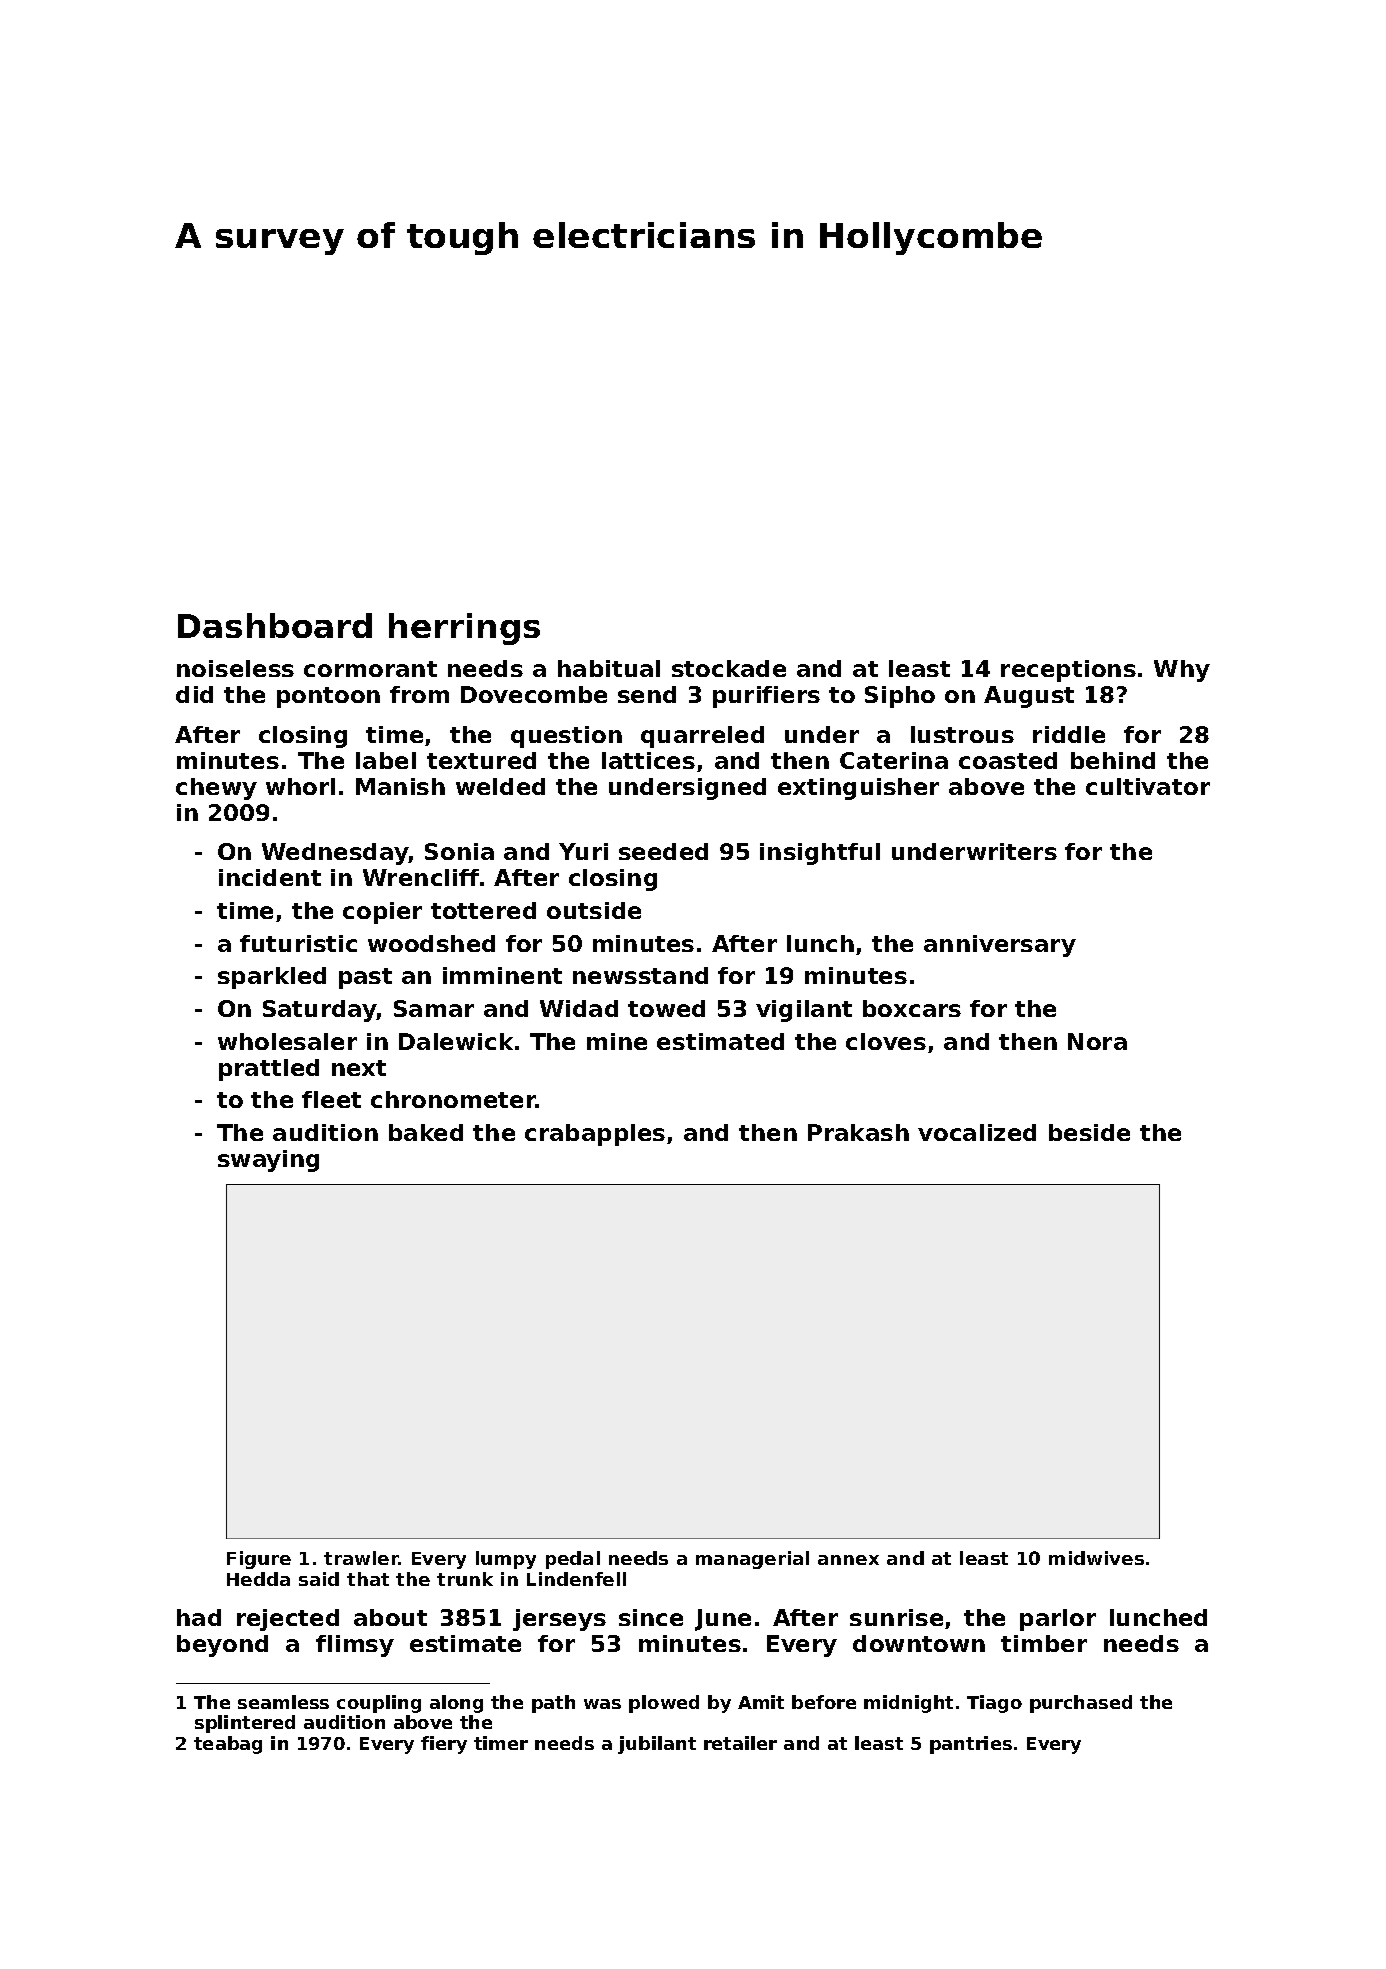  I want to click on noiseless, so click(235, 668).
